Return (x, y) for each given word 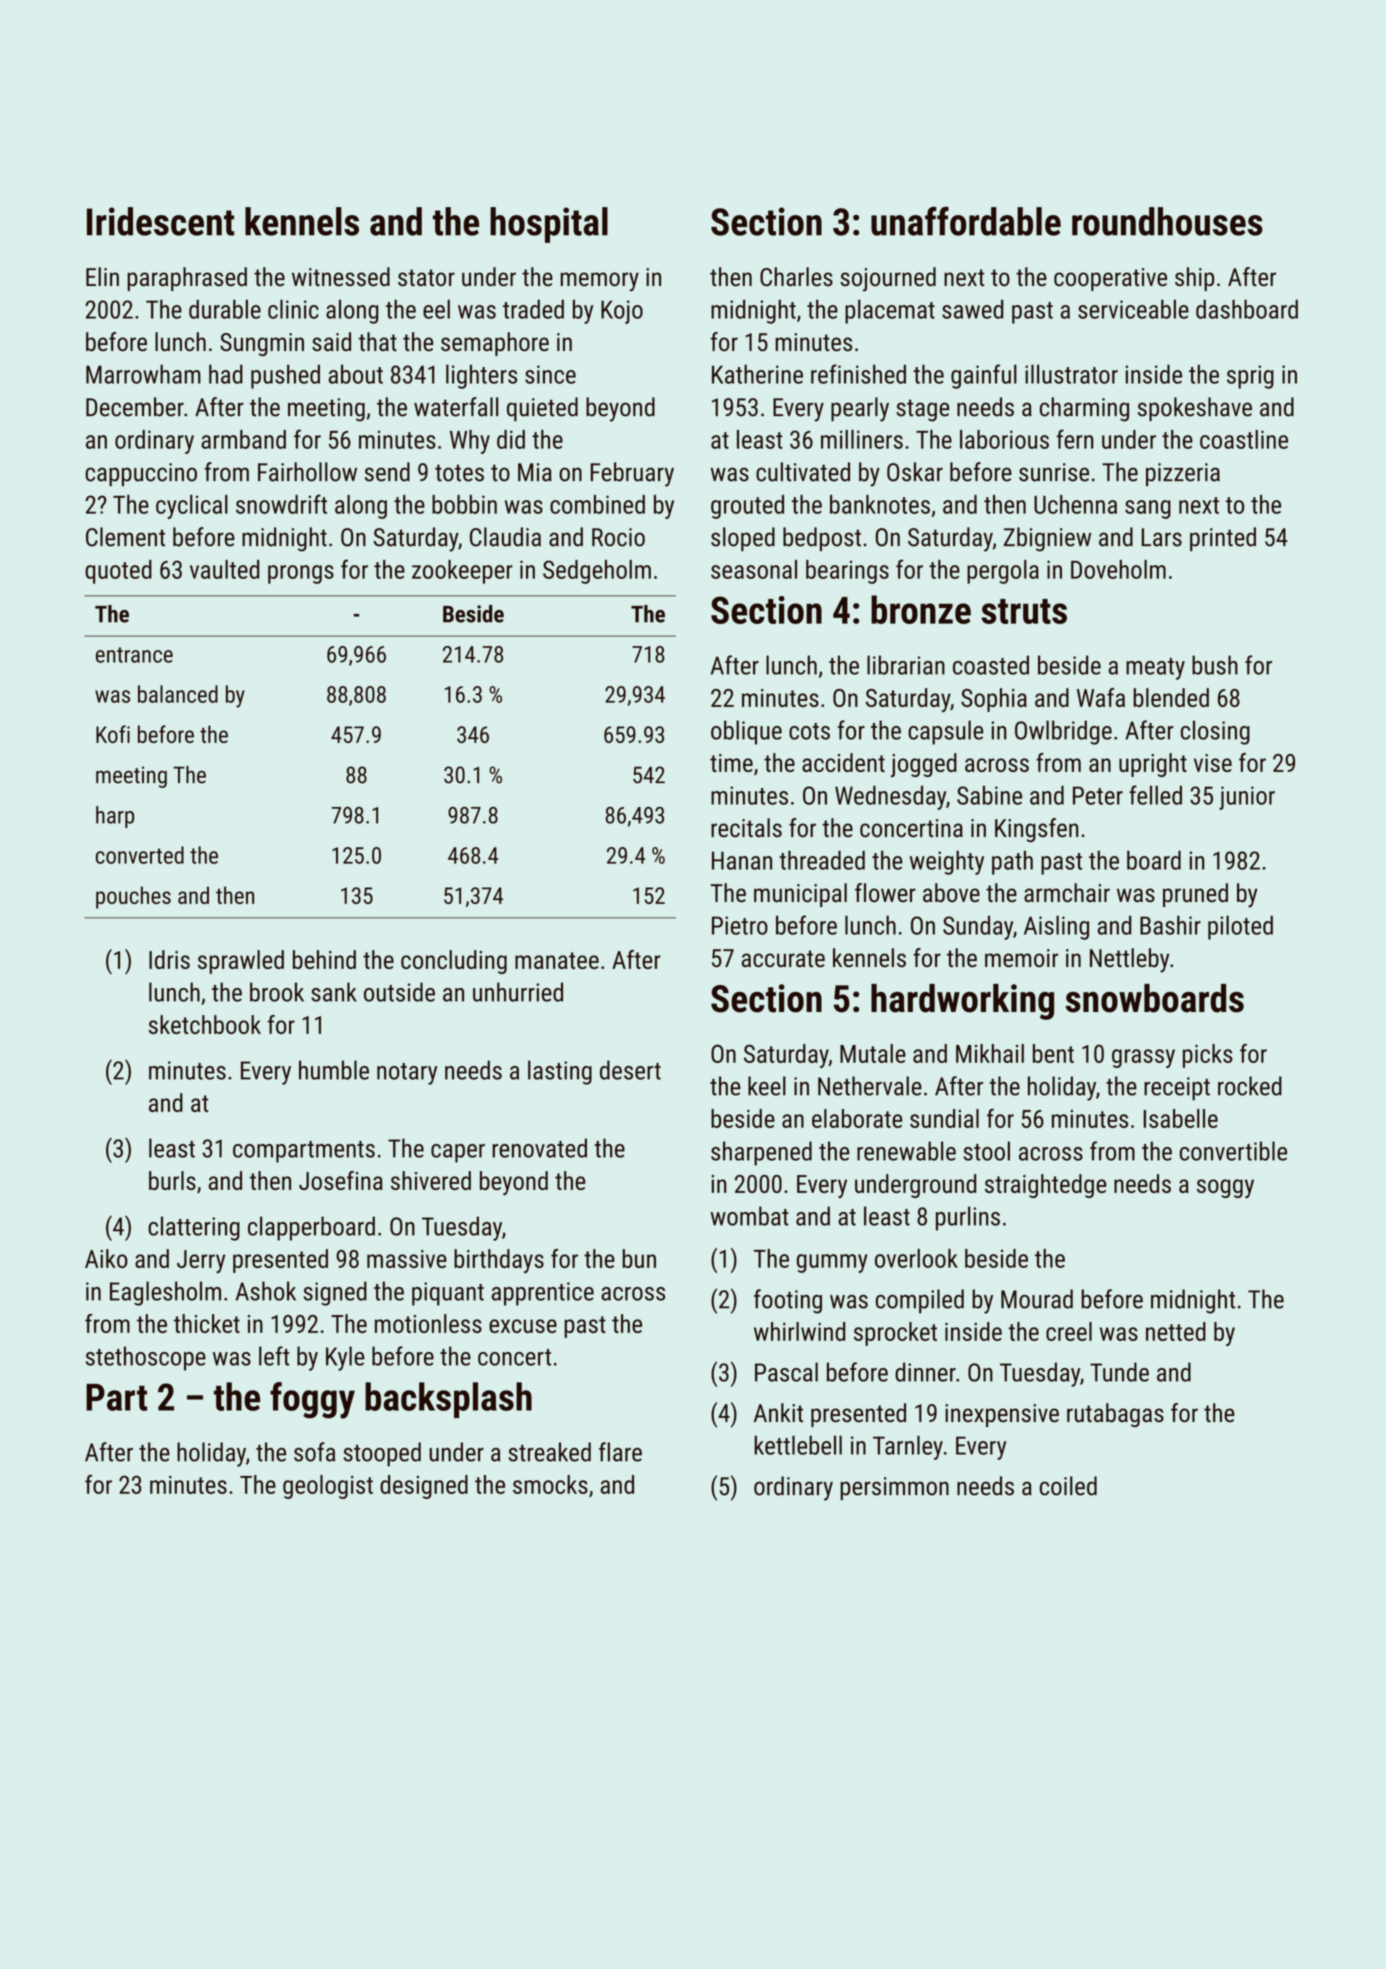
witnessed (341, 277)
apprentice (542, 1294)
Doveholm (1118, 569)
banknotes (880, 504)
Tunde (1119, 1372)
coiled (1068, 1486)
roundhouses (1167, 221)
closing (1215, 732)
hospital (549, 225)
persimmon (894, 1488)
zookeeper (462, 572)
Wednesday (890, 797)
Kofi (113, 734)
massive (407, 1259)
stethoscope (146, 1358)
